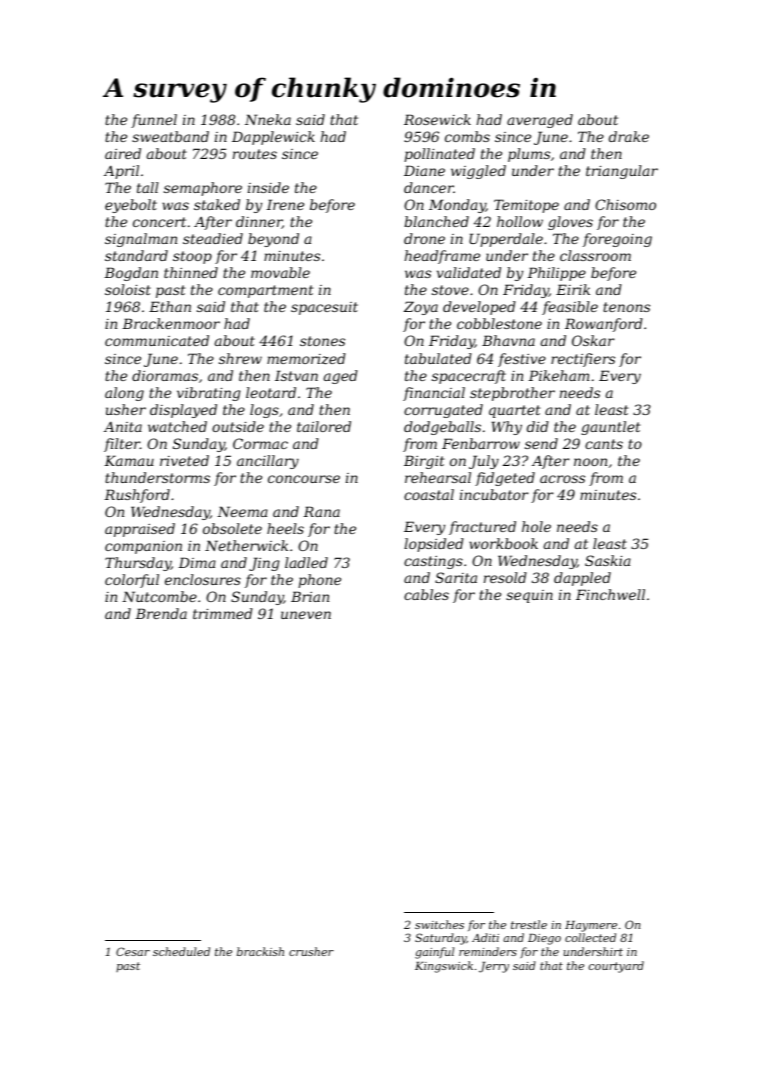 This screenshot has height=1082, width=763. What do you see at coordinates (128, 289) in the screenshot?
I see `soloist` at bounding box center [128, 289].
